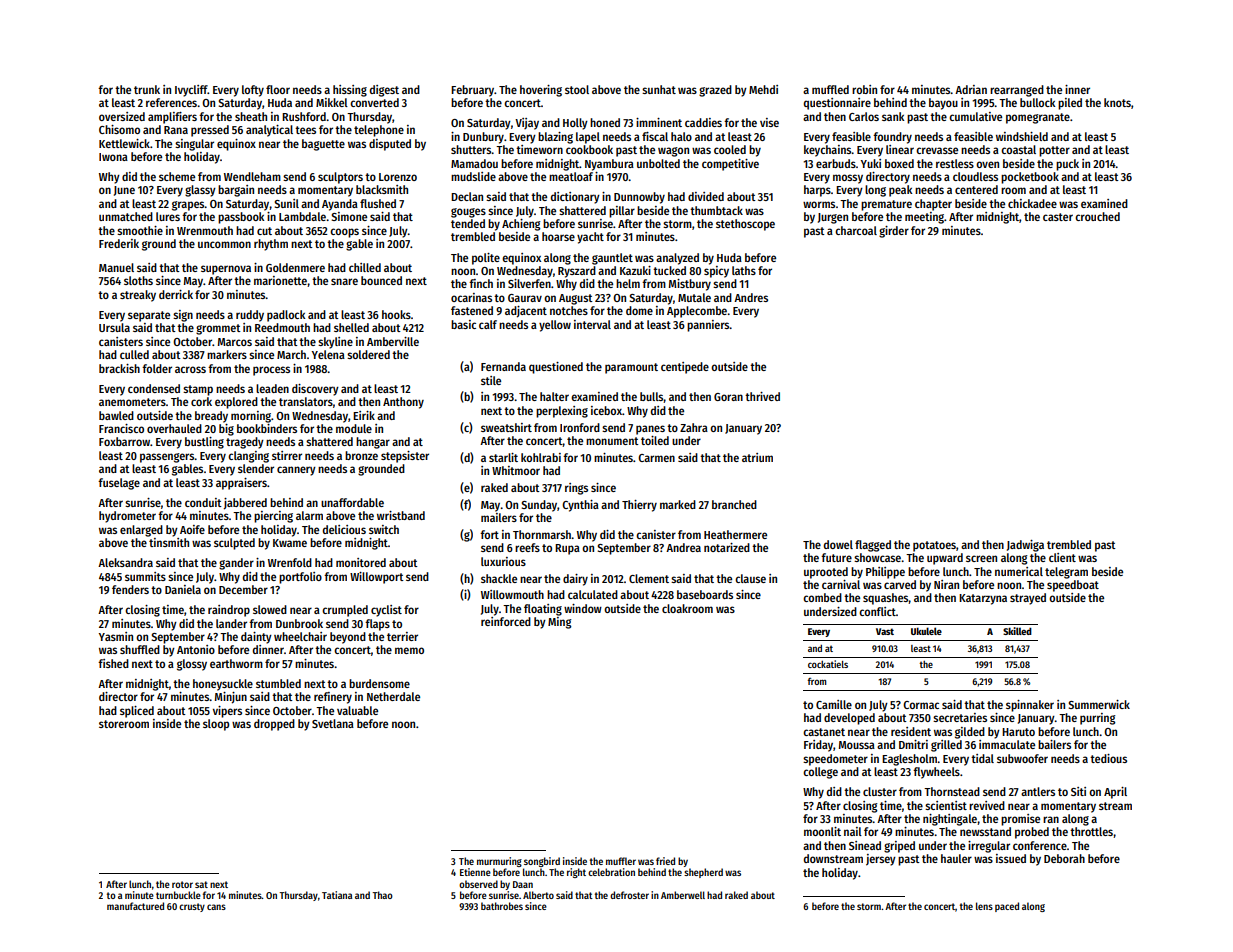 The image size is (1233, 952). Describe the element at coordinates (147, 89) in the image. I see `trunk` at that location.
